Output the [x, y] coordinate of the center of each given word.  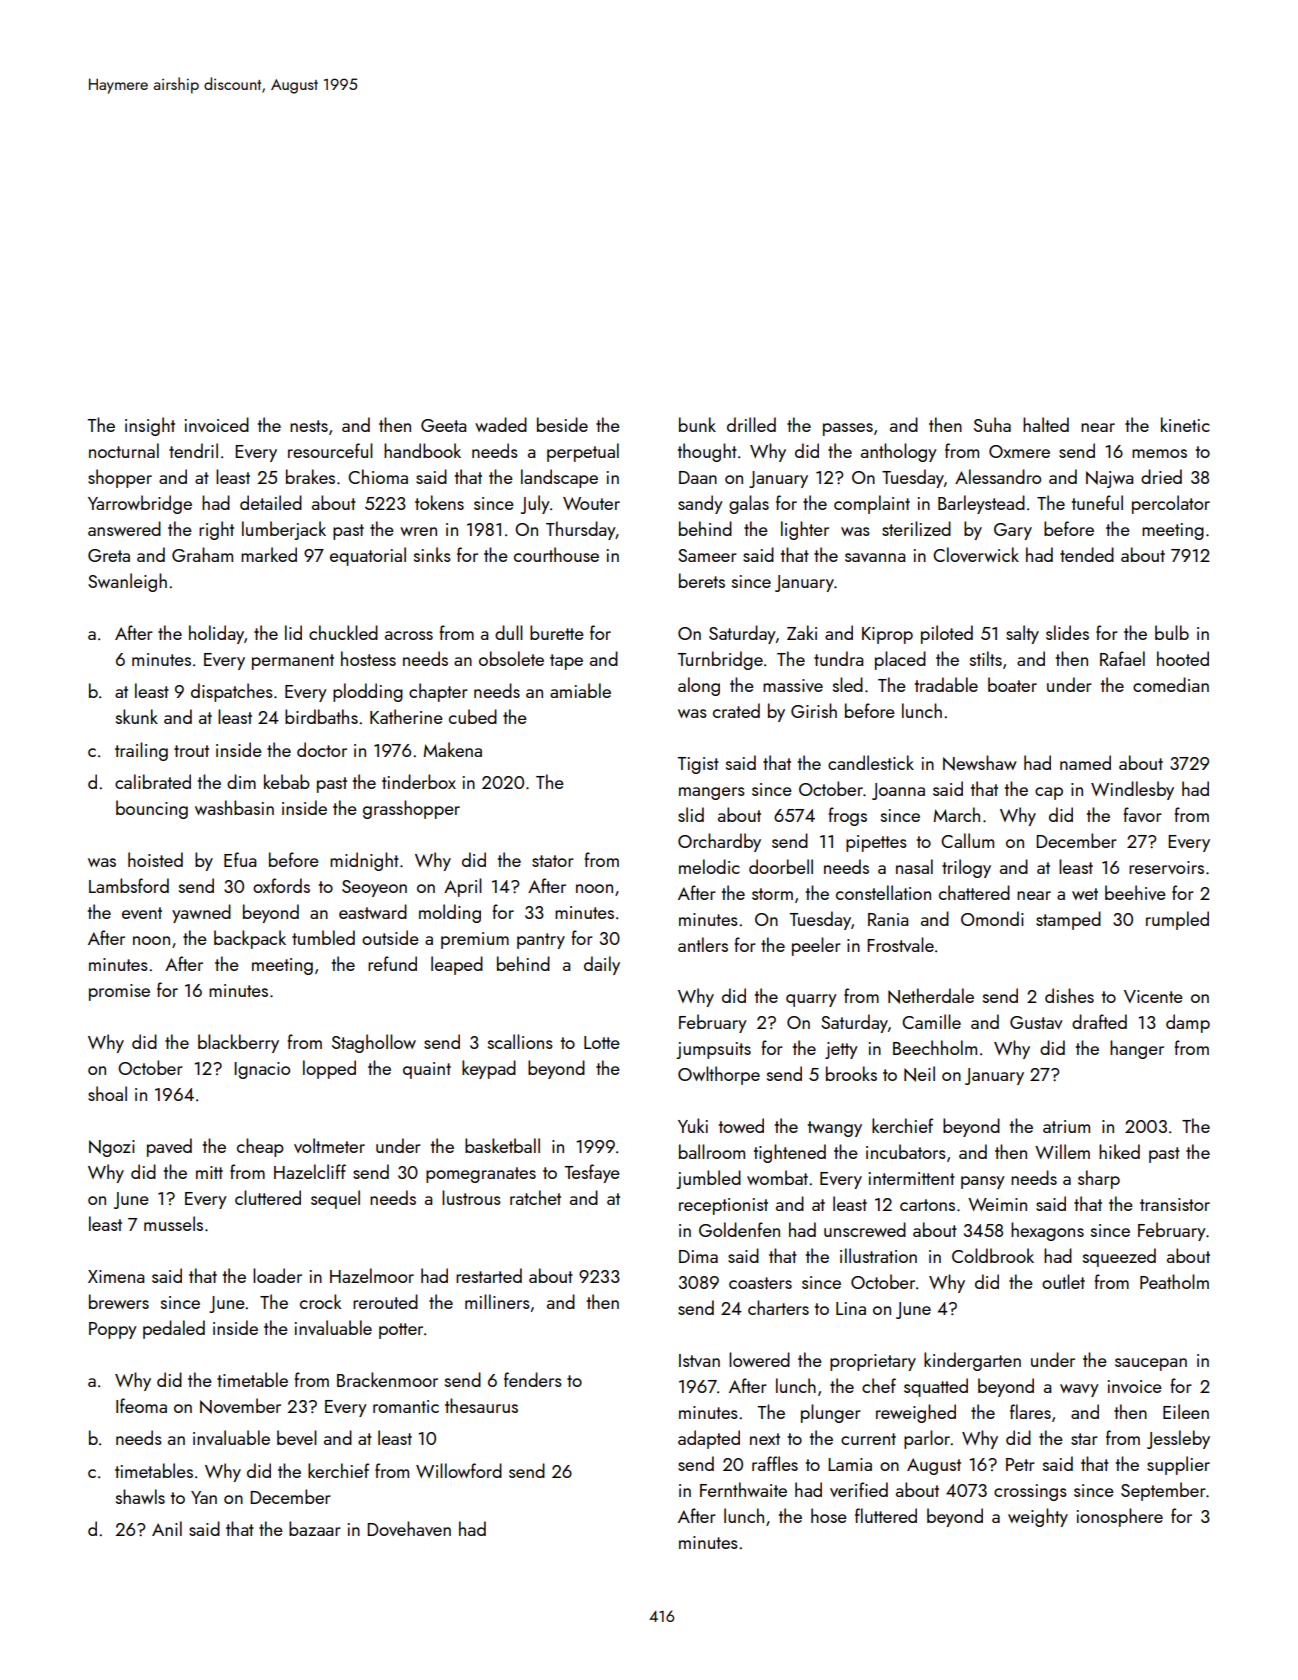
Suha [992, 424]
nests [309, 426]
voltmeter [329, 1145]
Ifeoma [141, 1405]
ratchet [535, 1197]
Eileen [1186, 1411]
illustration [878, 1255]
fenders [533, 1379]
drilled [751, 424]
